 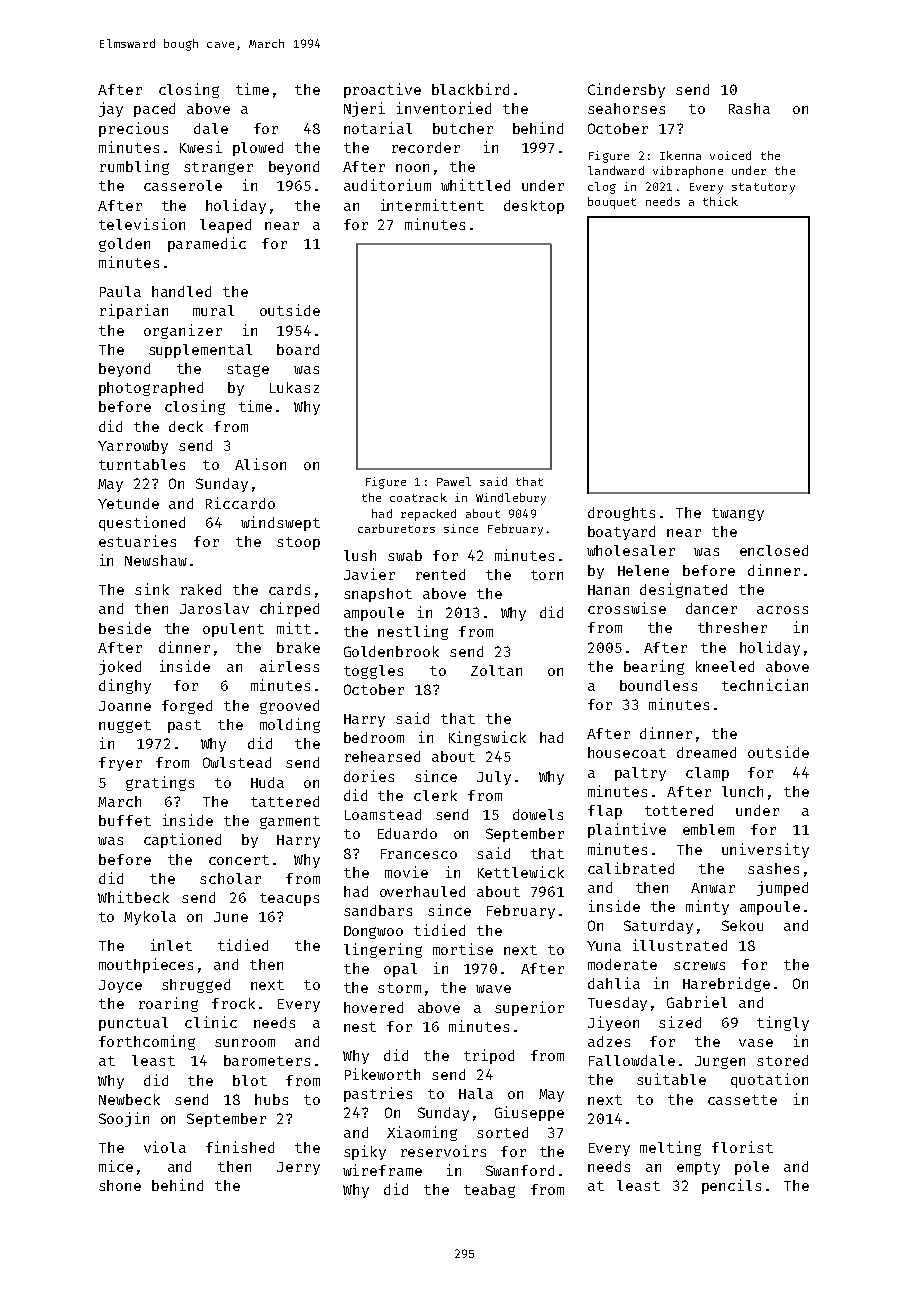 What do you see at coordinates (125, 820) in the document?
I see `buffet` at bounding box center [125, 820].
